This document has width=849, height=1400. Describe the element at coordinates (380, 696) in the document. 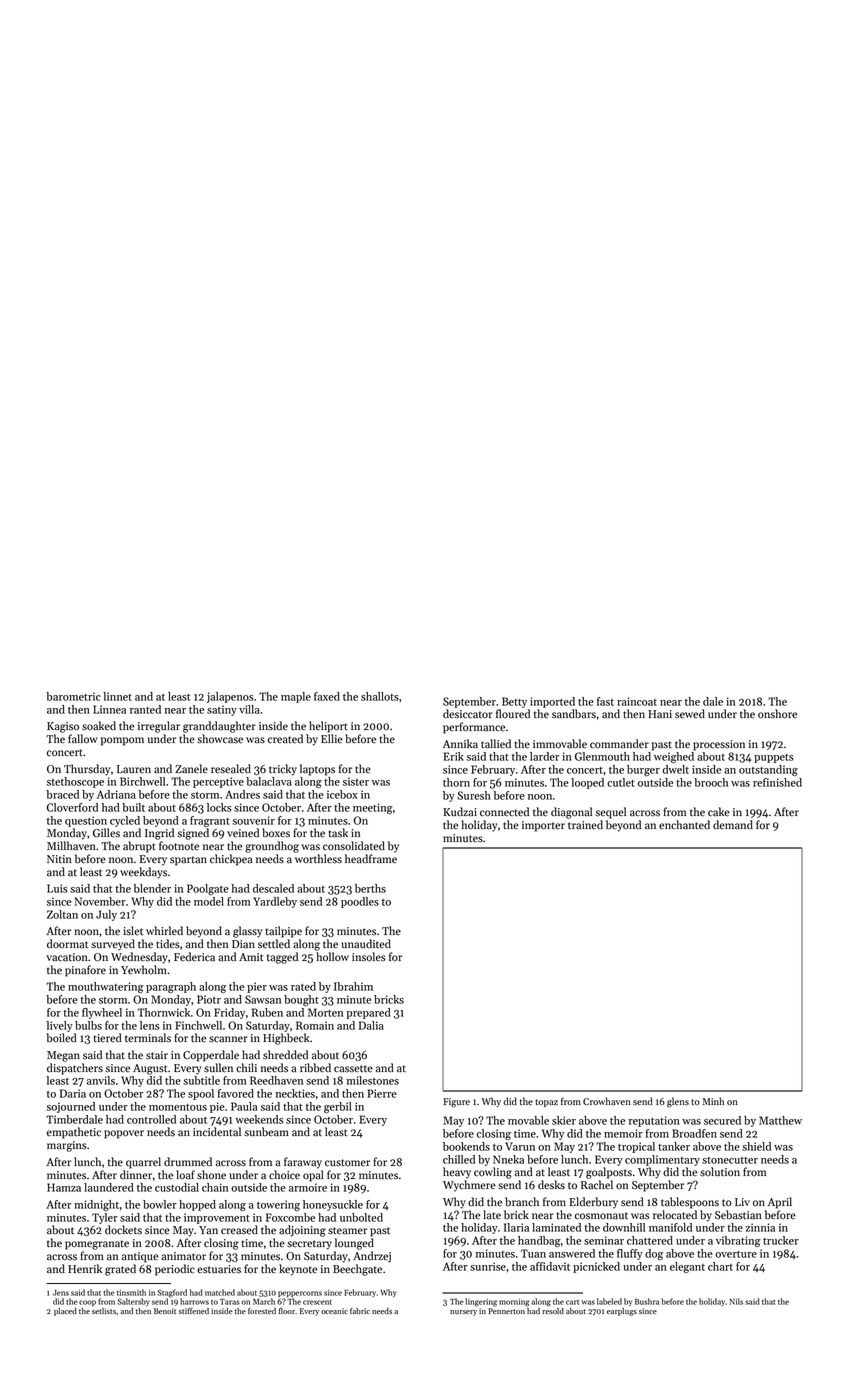

I see `shallots` at that location.
